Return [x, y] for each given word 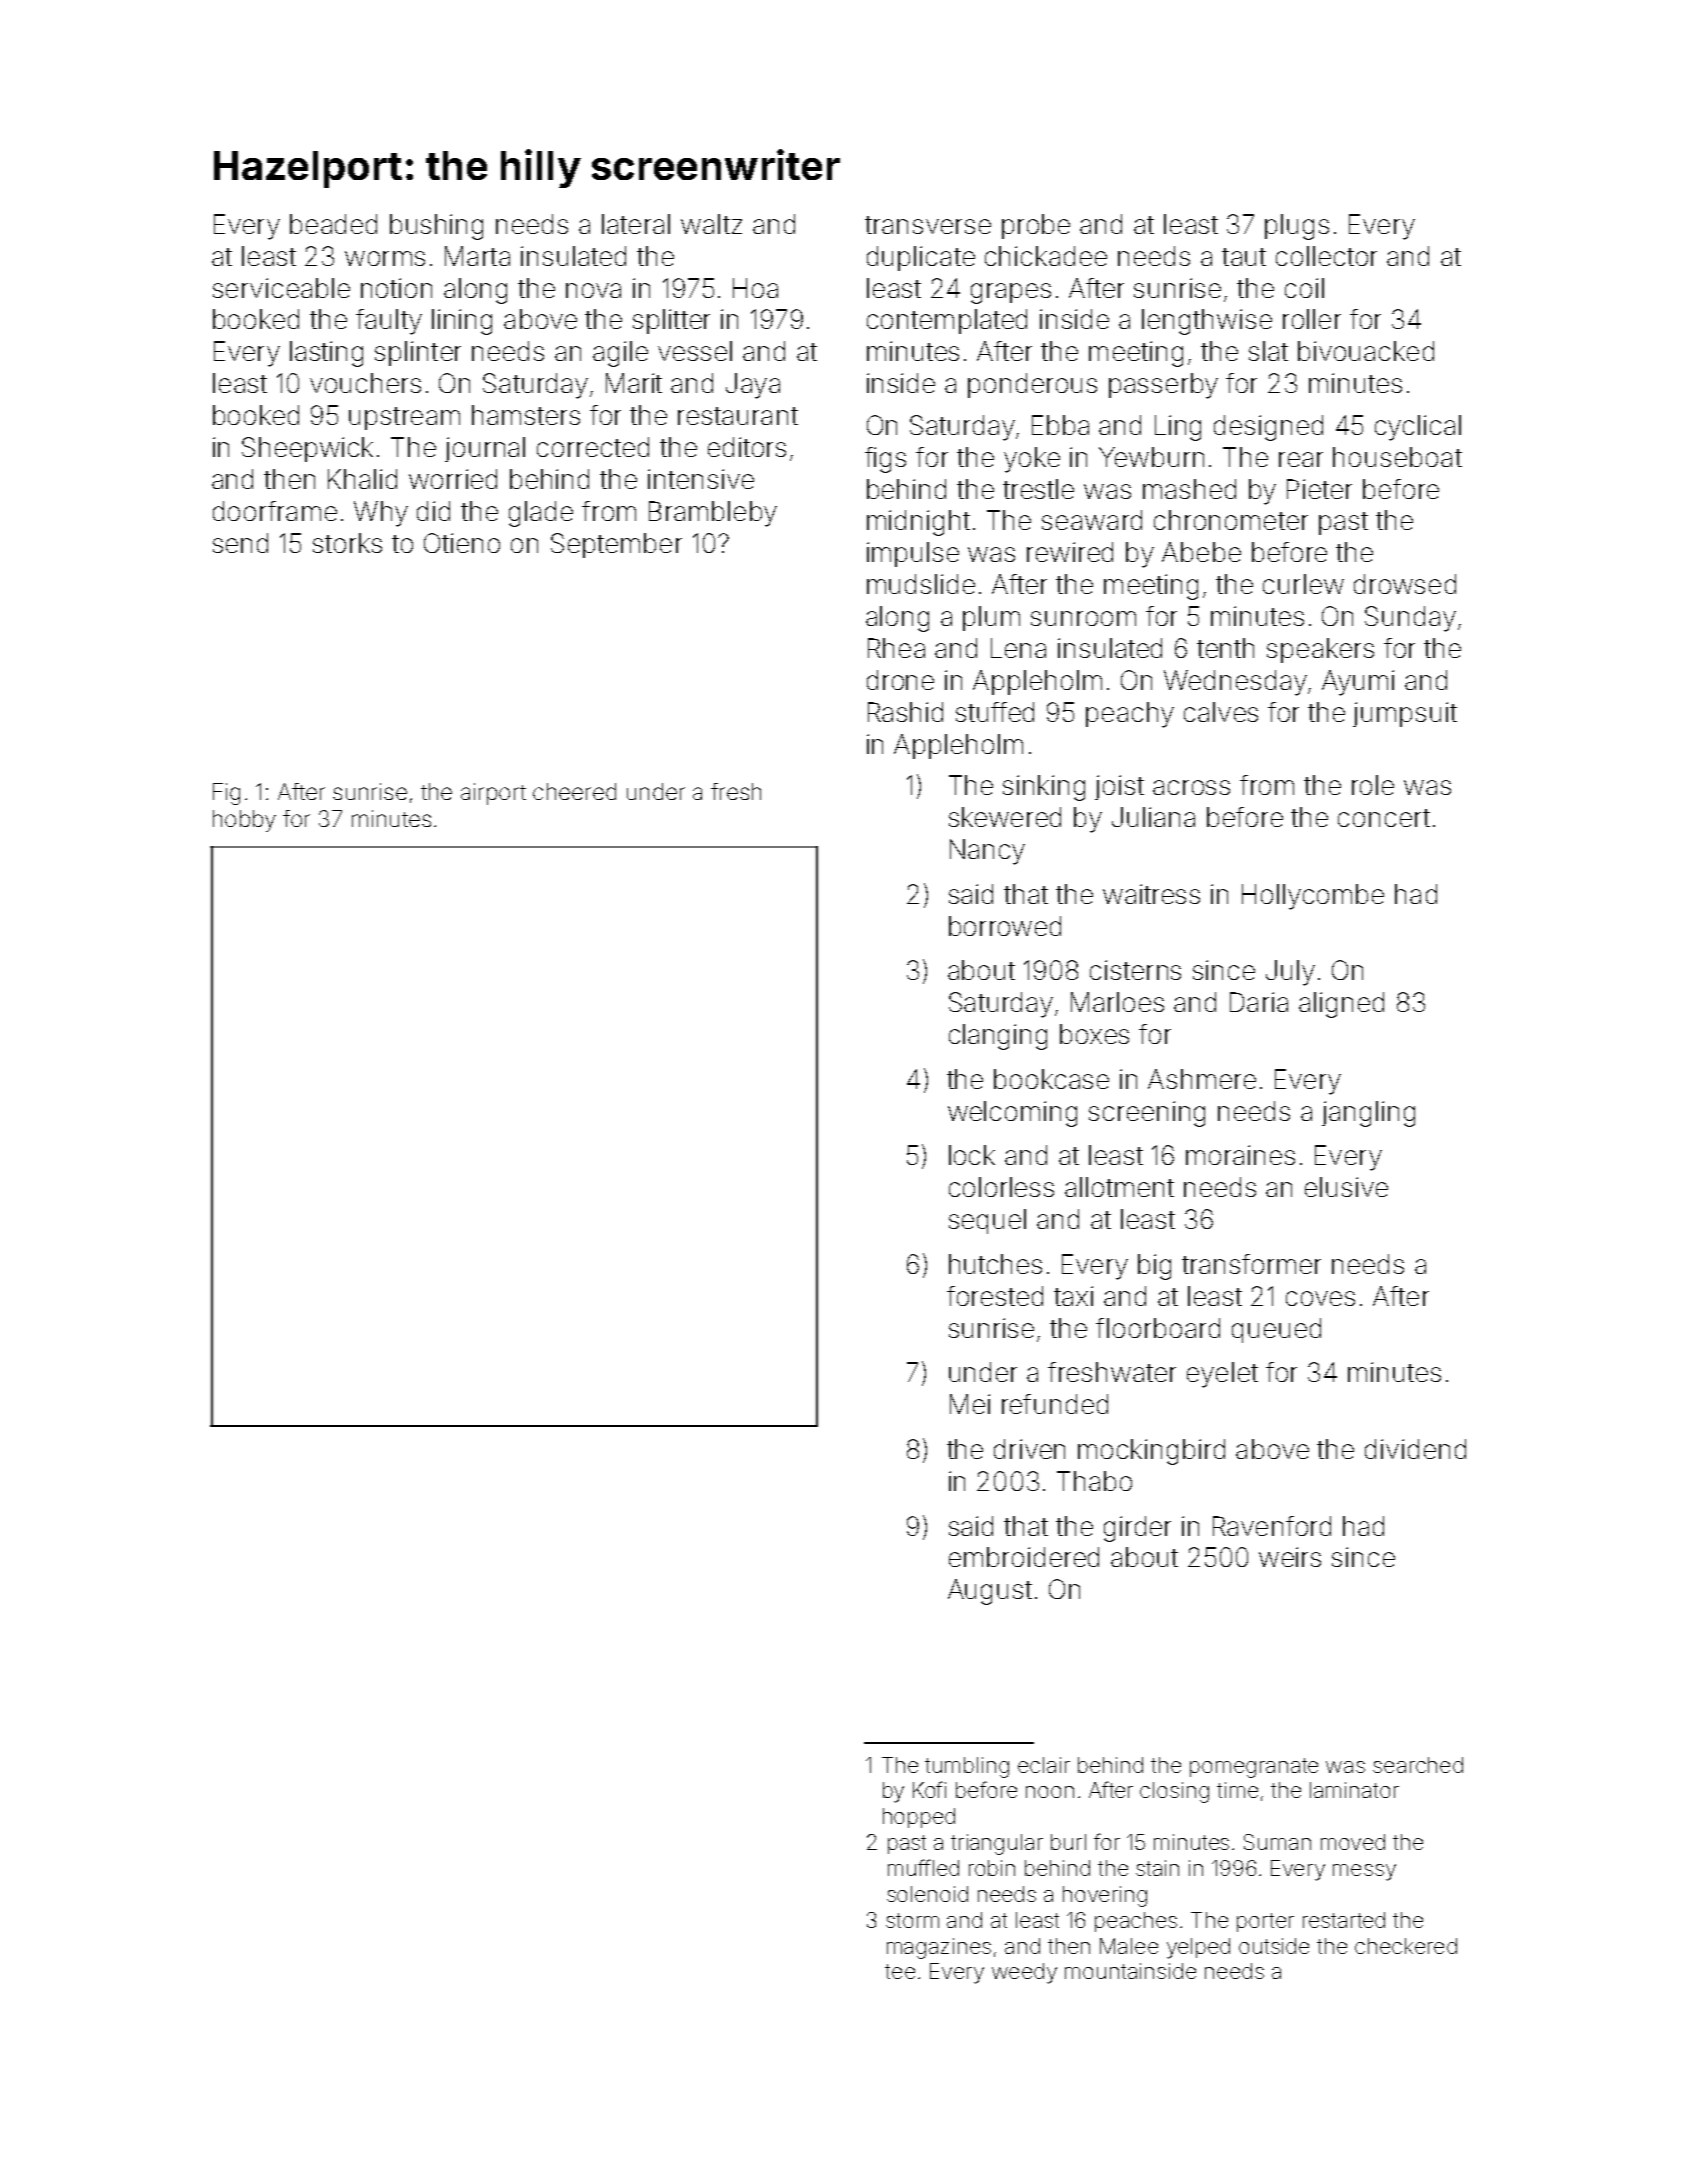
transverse [928, 225]
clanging [998, 1037]
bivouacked [1366, 351]
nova [593, 290]
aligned [1341, 1005]
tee [900, 1971]
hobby [244, 821]
